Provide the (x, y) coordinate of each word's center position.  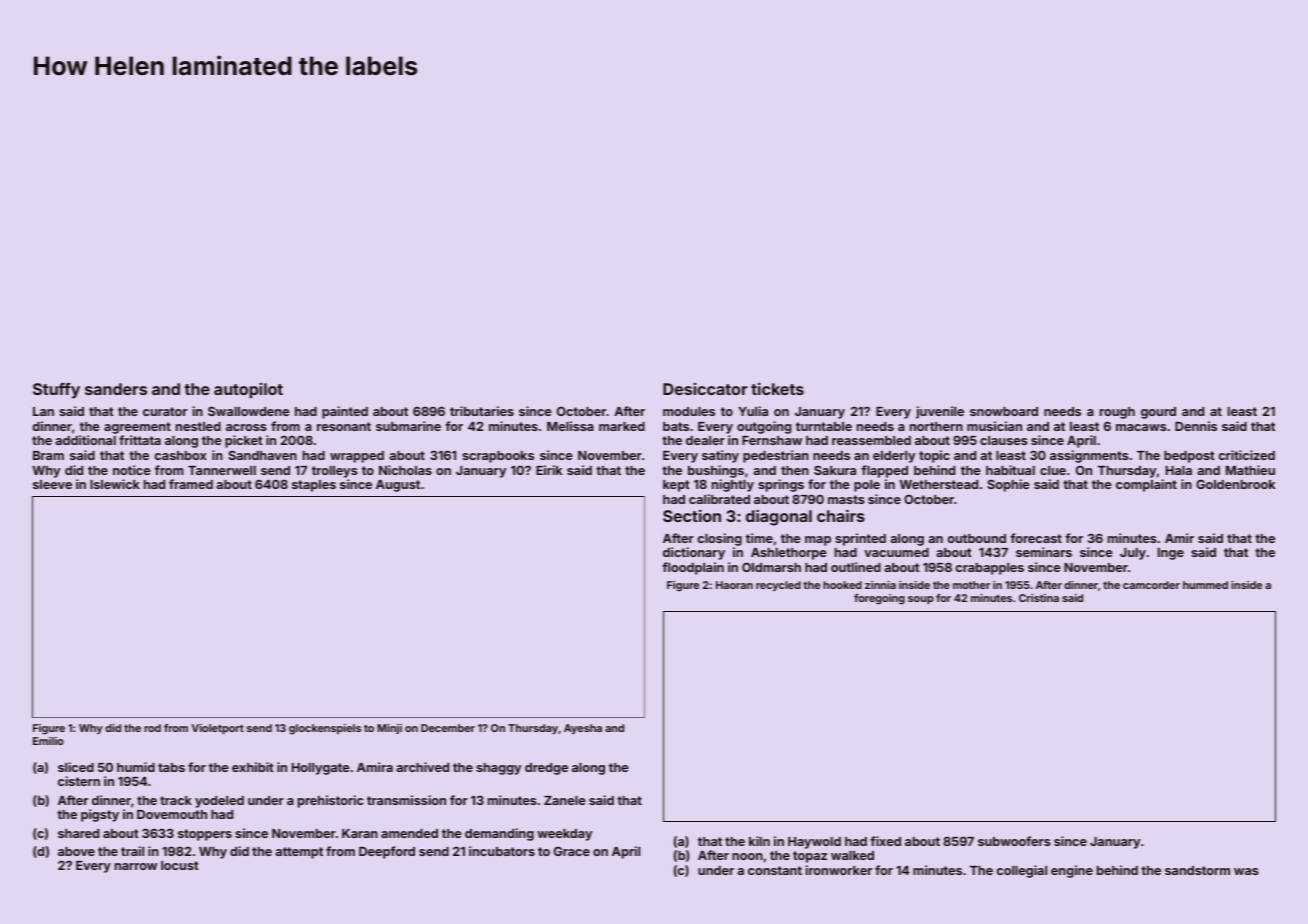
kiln (759, 841)
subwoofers (1014, 841)
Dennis (1196, 426)
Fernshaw (772, 440)
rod (152, 728)
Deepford (387, 852)
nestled (198, 426)
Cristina (1039, 598)
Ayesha (583, 729)
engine (1072, 871)
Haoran (734, 585)
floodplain (693, 568)
